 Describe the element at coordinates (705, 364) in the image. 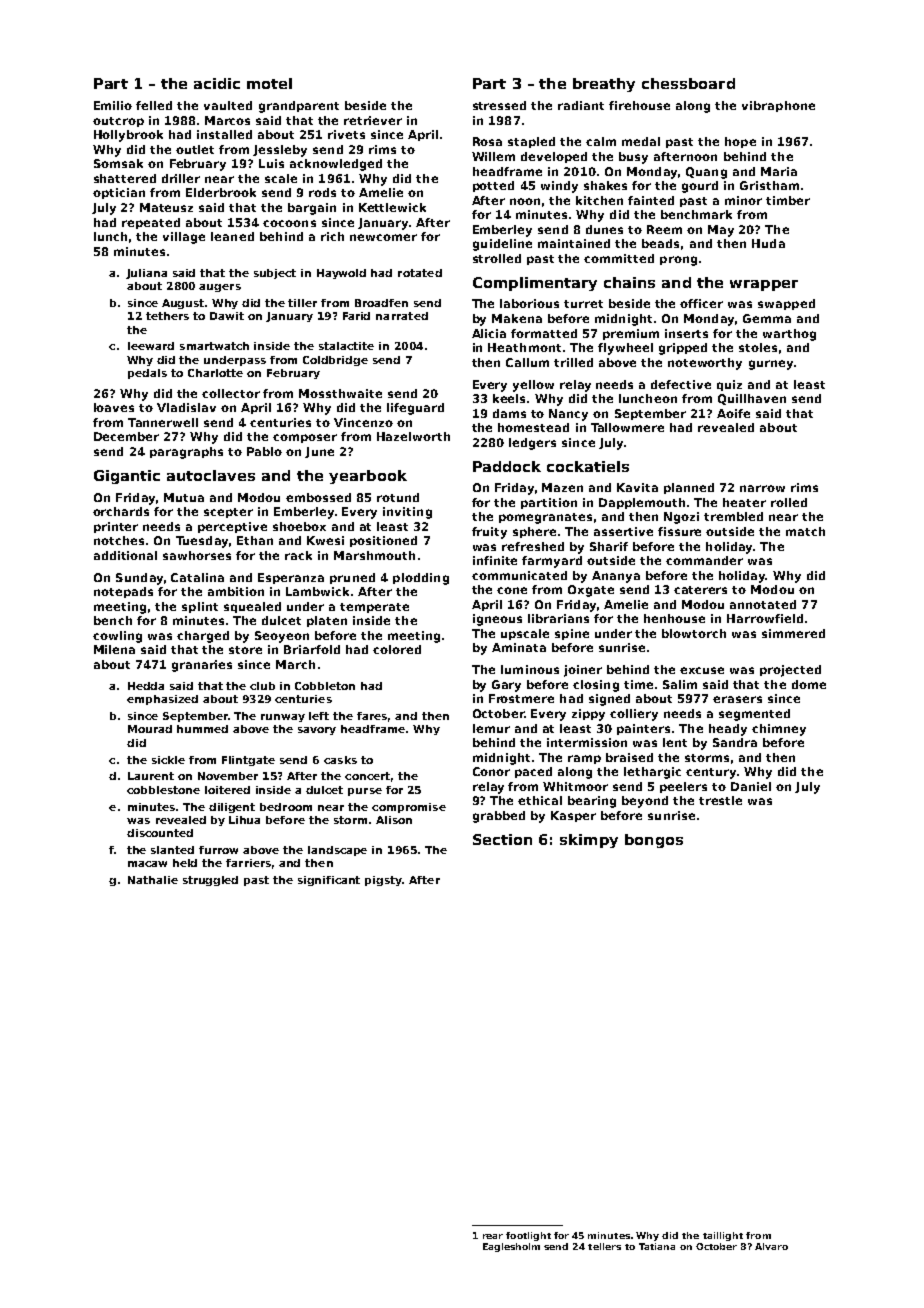

I see `noteworthy` at that location.
